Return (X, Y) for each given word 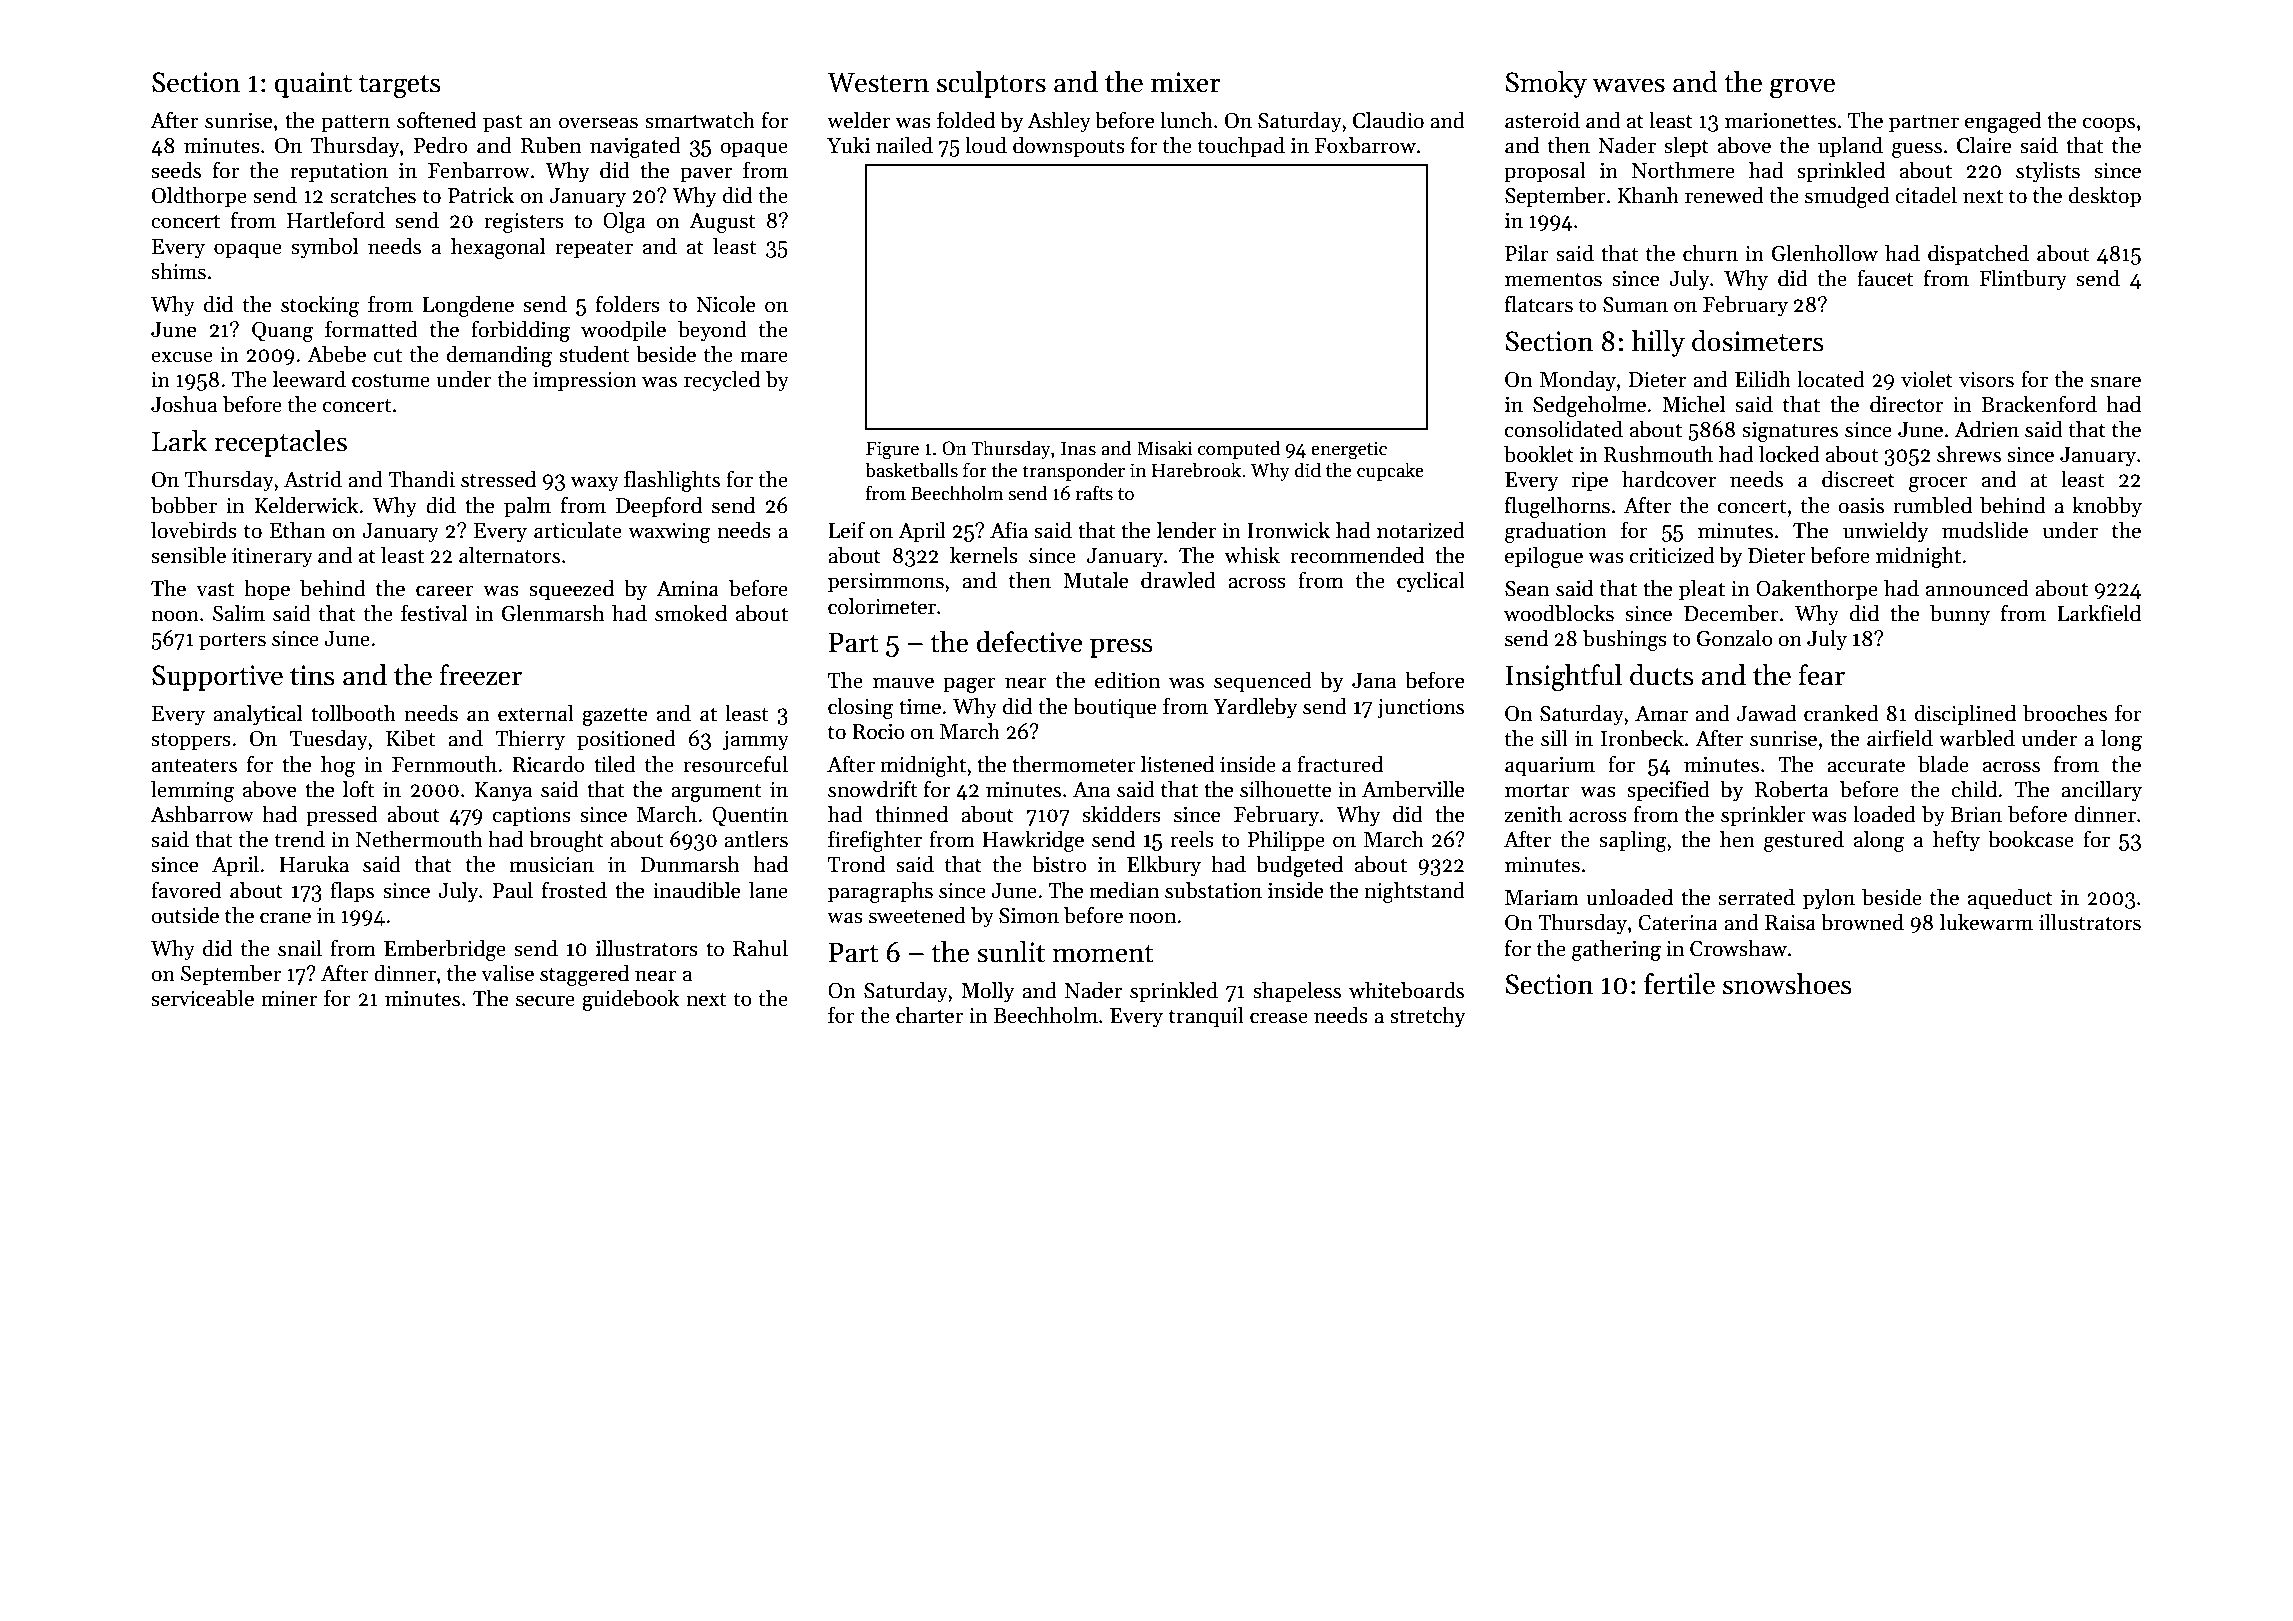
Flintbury (2023, 280)
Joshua (184, 404)
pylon (1829, 899)
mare (764, 357)
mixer (1186, 82)
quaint (313, 85)
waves (1628, 85)
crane (285, 918)
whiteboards (1406, 990)
